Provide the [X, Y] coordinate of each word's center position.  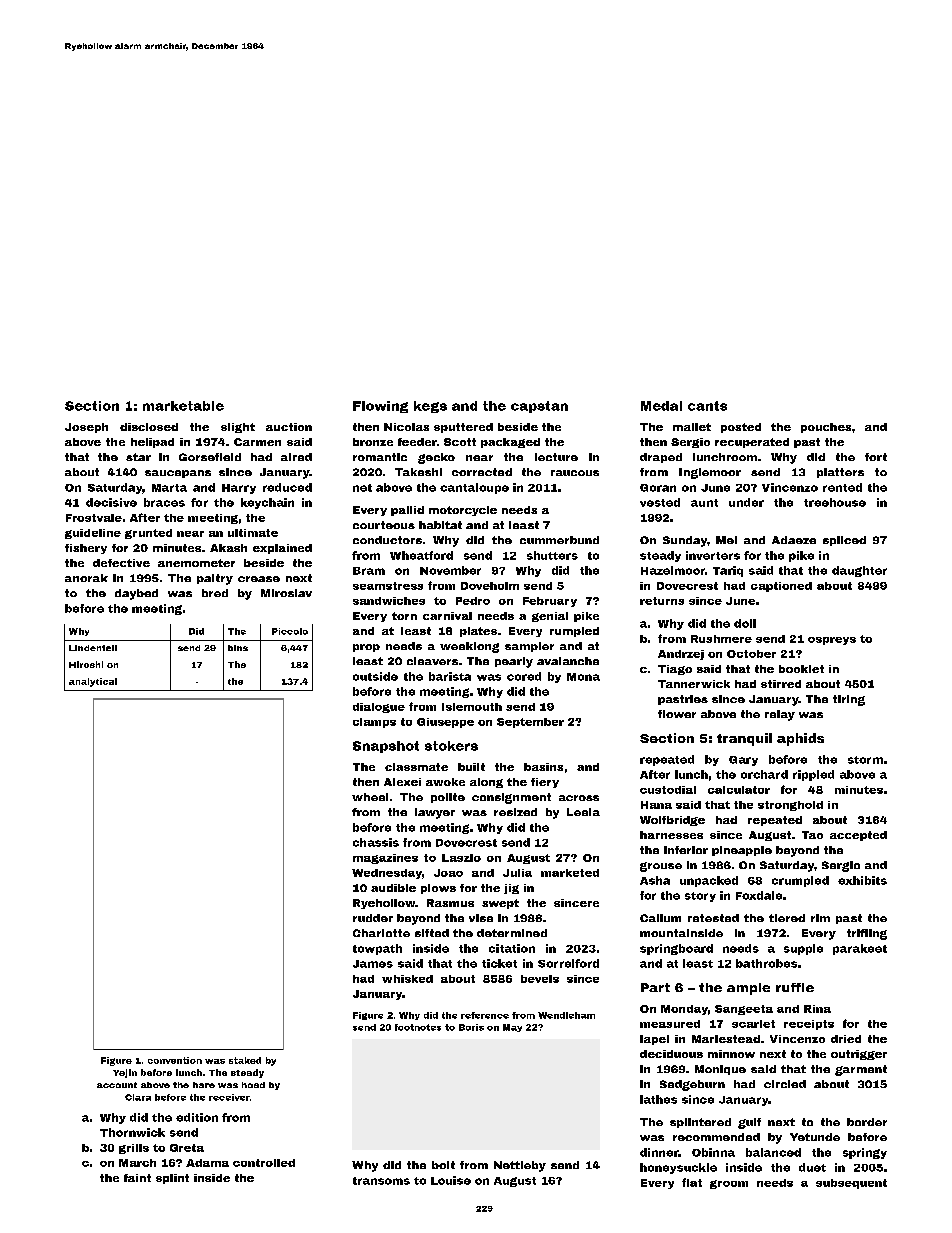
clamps [374, 723]
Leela [583, 812]
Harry [239, 489]
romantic [380, 457]
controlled [264, 1163]
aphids [800, 739]
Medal [661, 406]
